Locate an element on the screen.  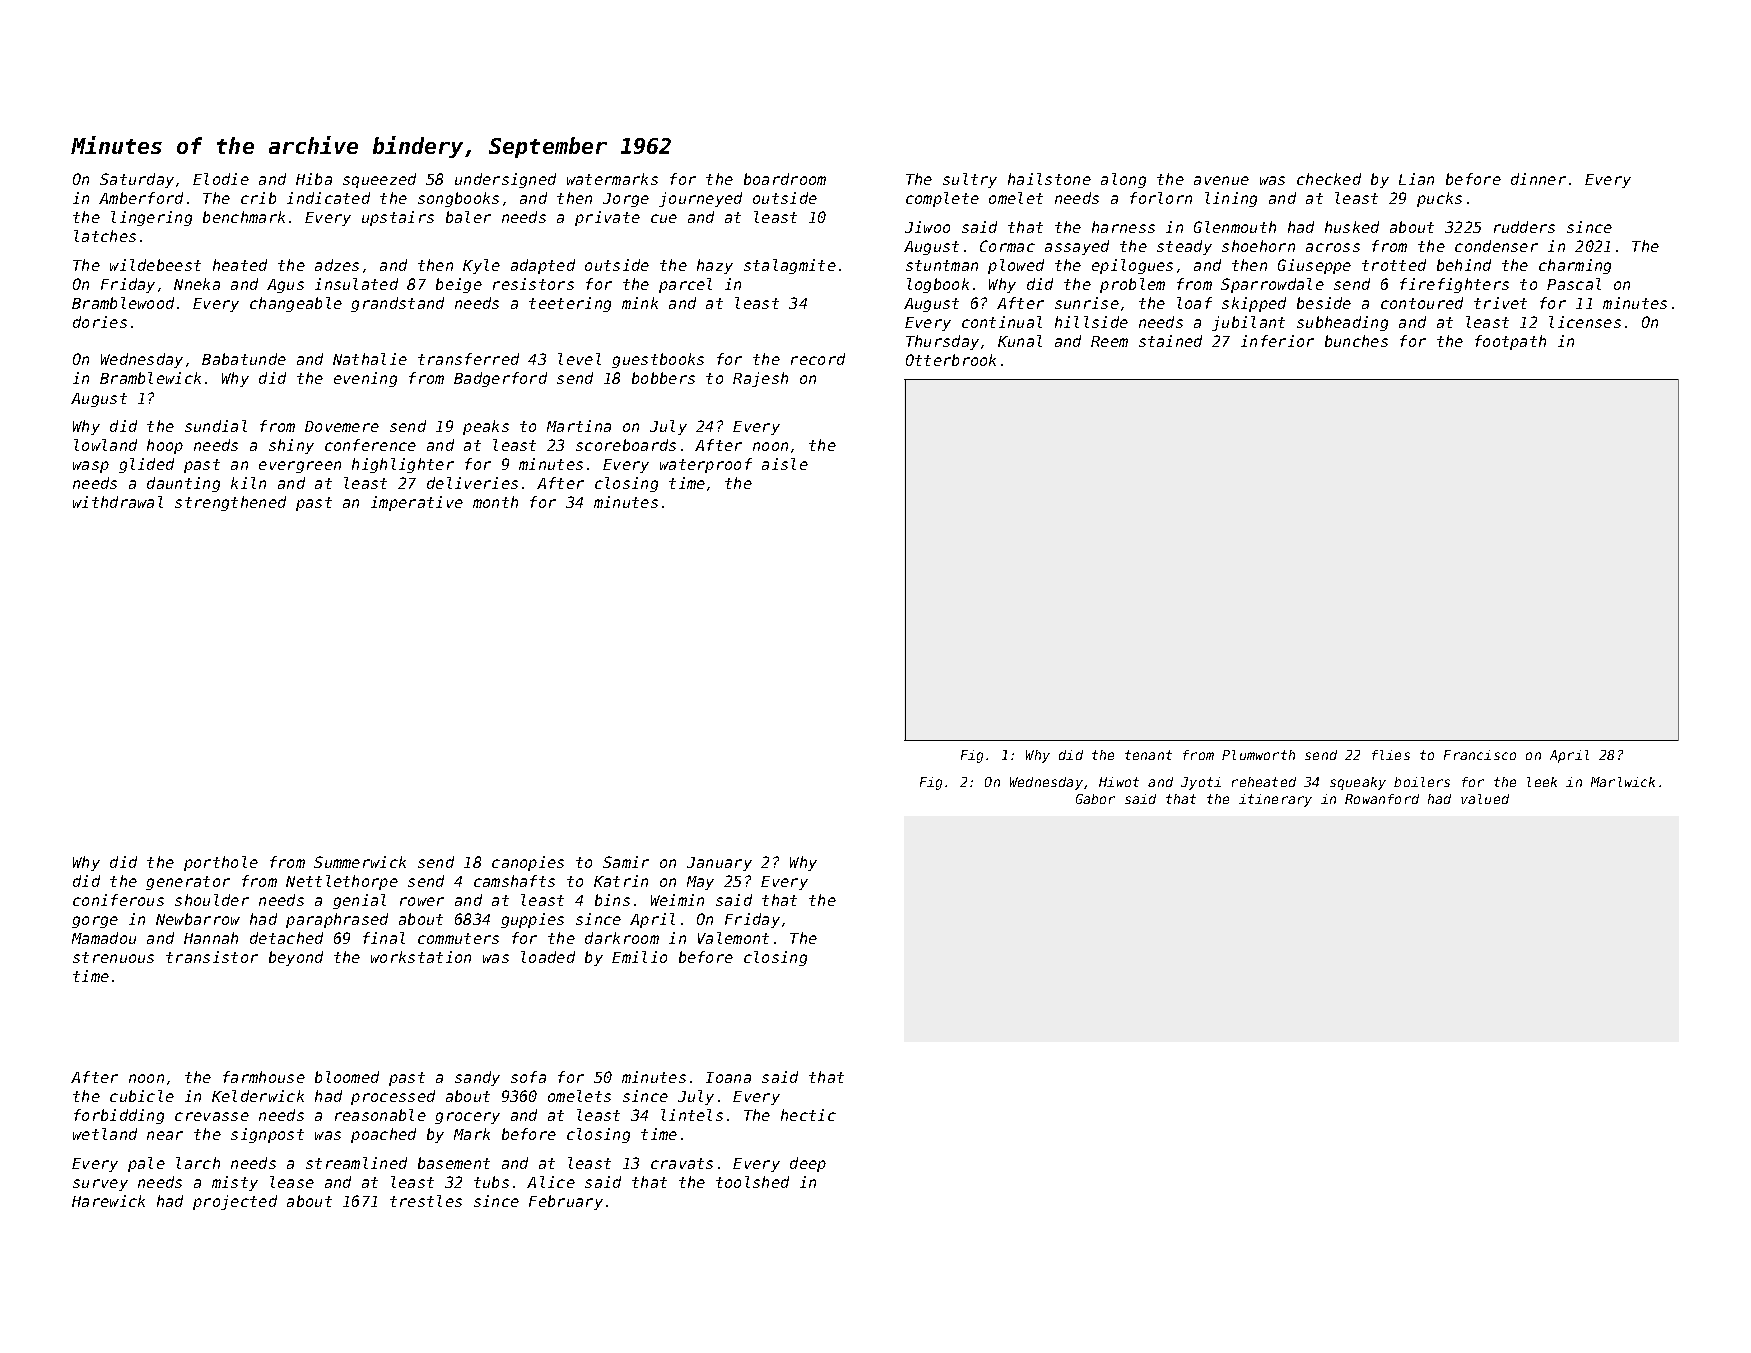
survey is located at coordinates (100, 1185).
